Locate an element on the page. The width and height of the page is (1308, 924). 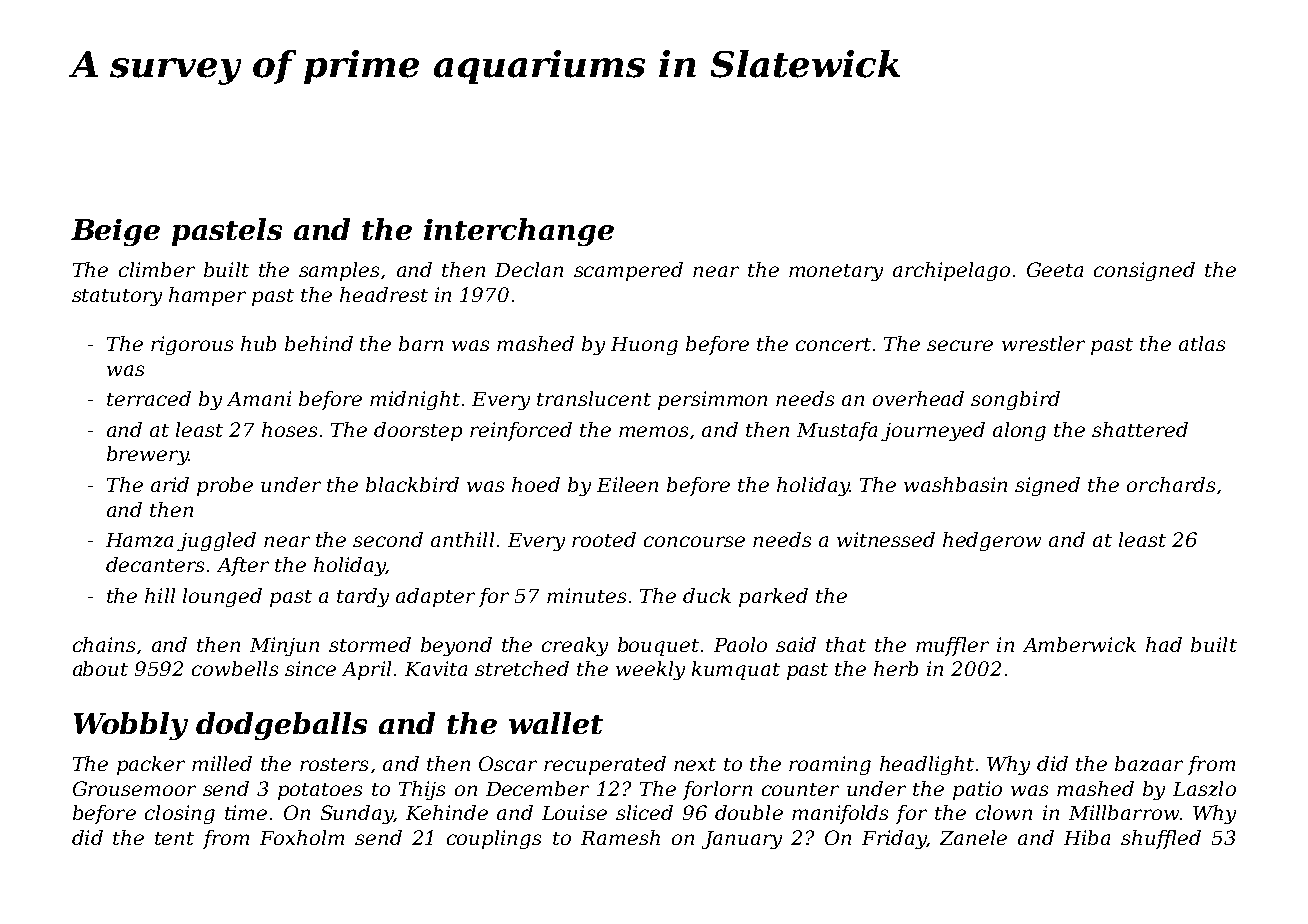
atlas is located at coordinates (1202, 343).
